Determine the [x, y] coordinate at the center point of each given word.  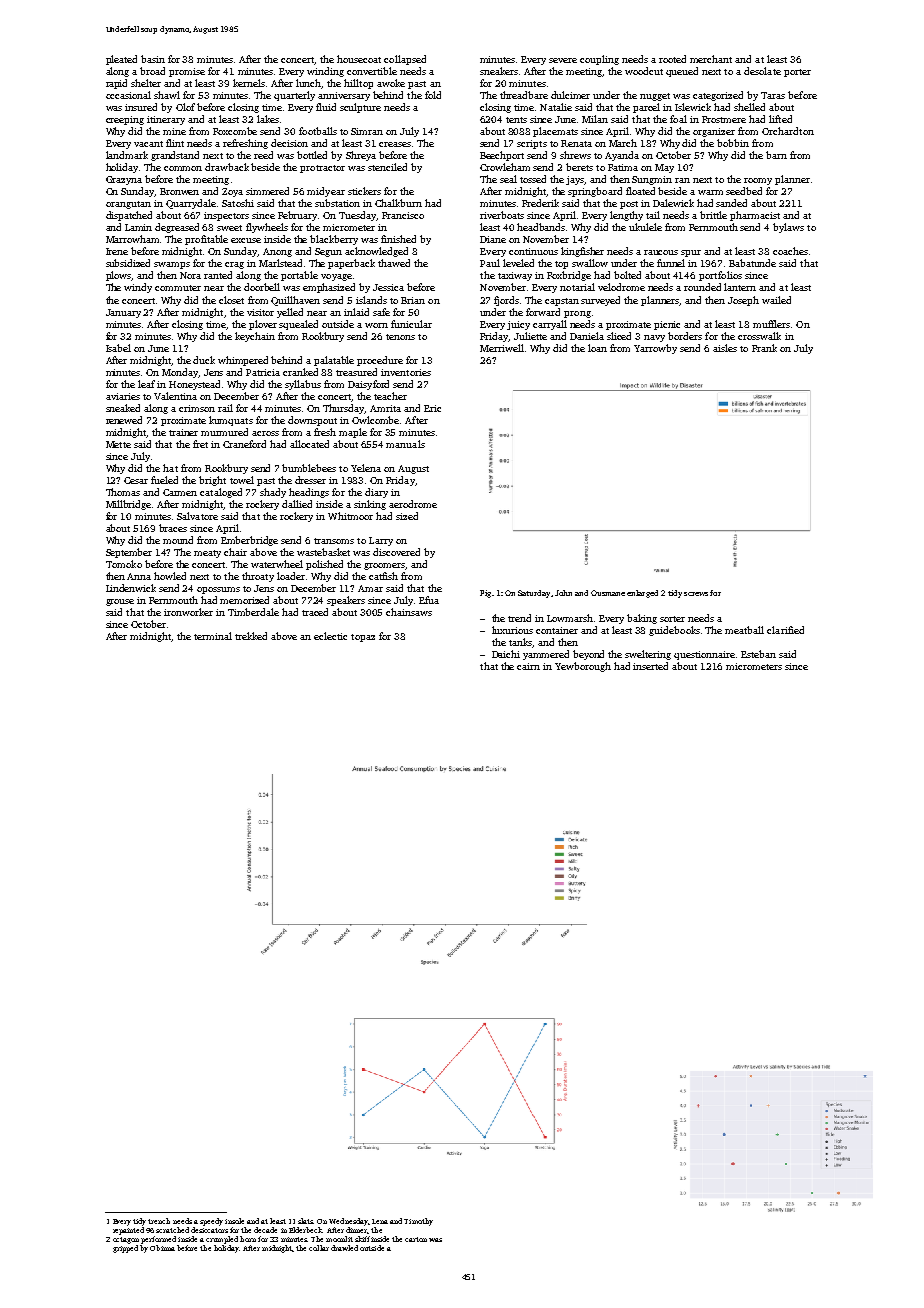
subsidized [128, 263]
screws [696, 594]
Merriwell [502, 348]
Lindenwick [131, 588]
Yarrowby [655, 349]
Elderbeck [306, 1230]
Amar [370, 588]
